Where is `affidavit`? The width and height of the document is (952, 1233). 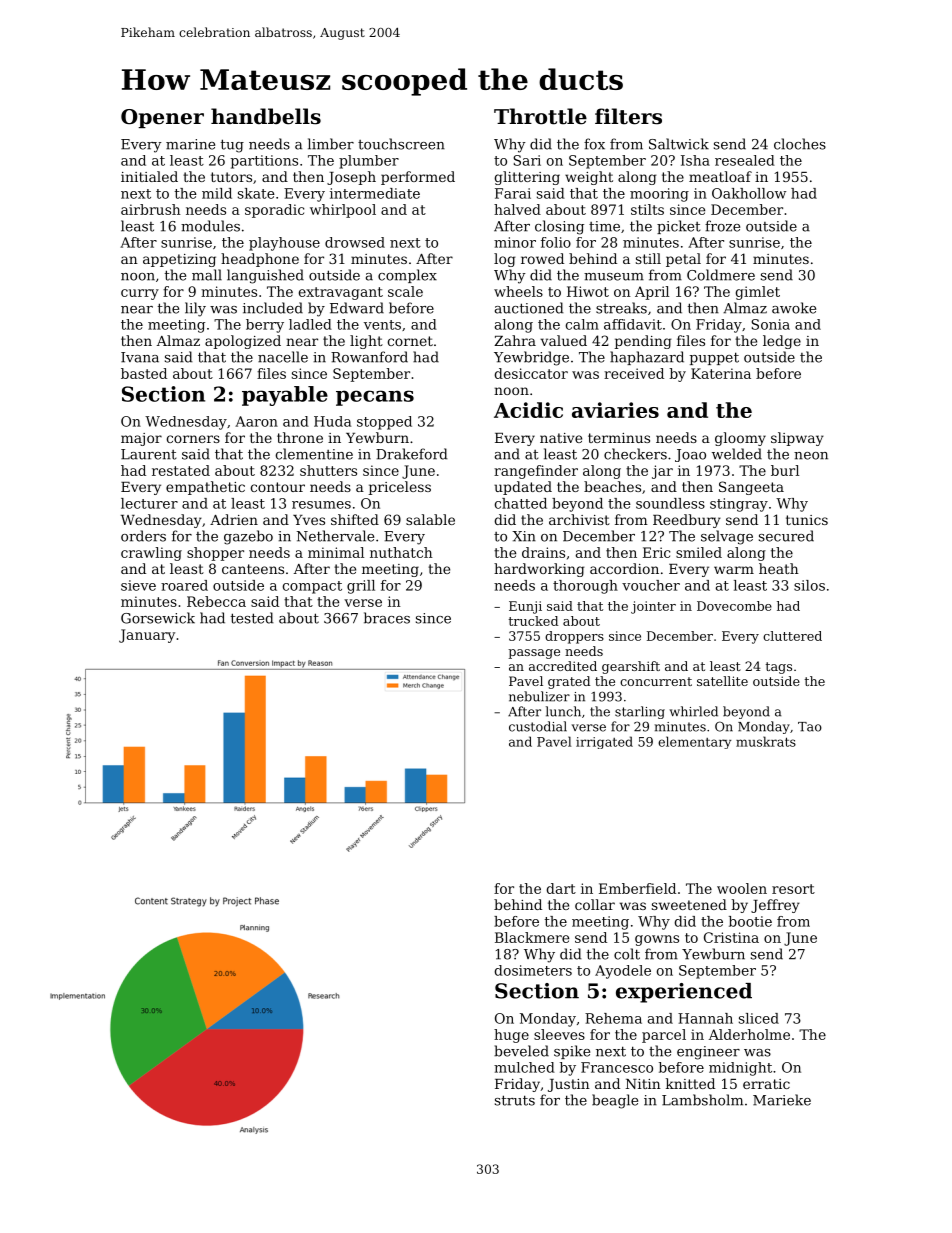 affidavit is located at coordinates (633, 324).
